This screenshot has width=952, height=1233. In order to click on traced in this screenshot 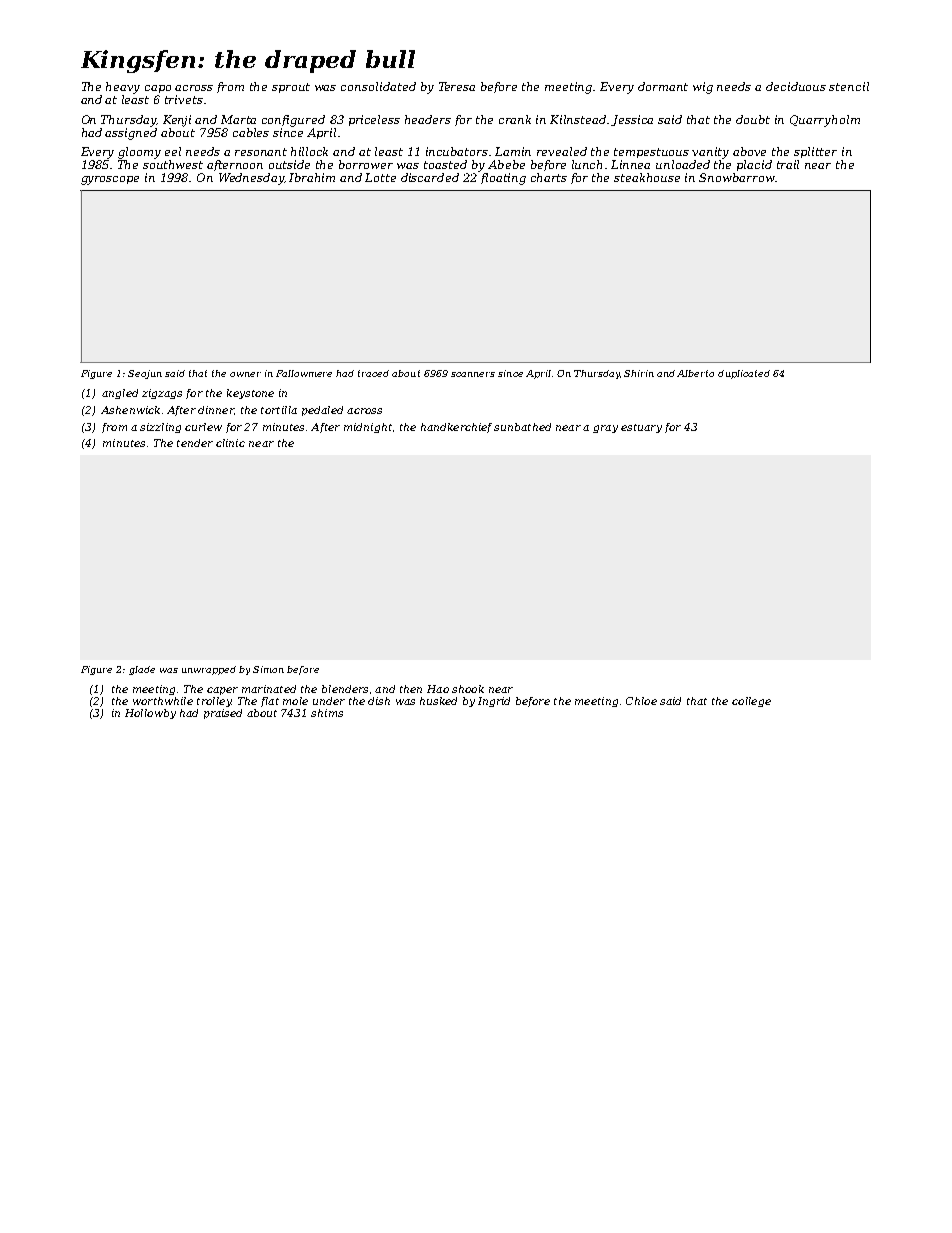, I will do `click(373, 373)`.
